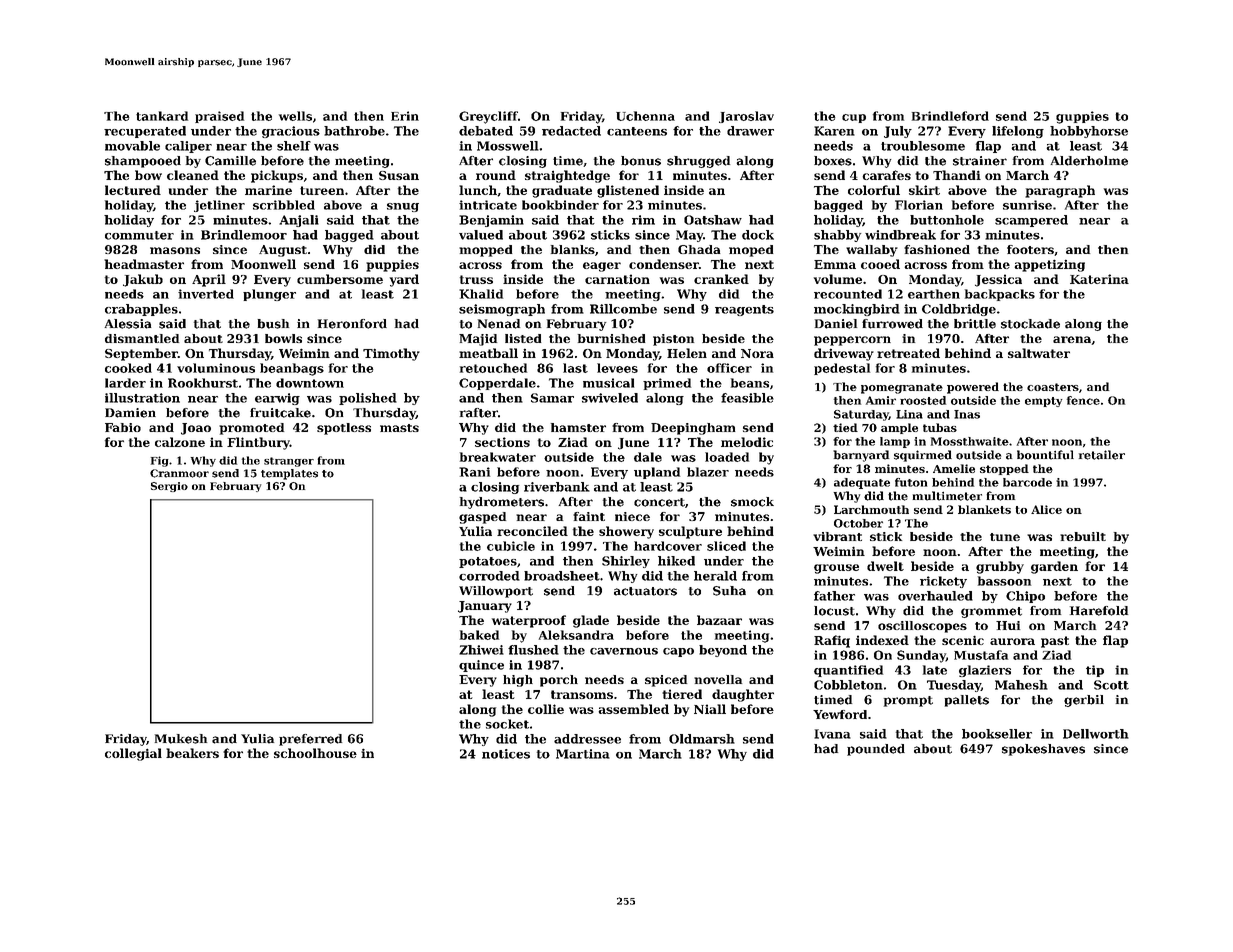 This screenshot has width=1233, height=952. What do you see at coordinates (729, 368) in the screenshot?
I see `officer` at bounding box center [729, 368].
